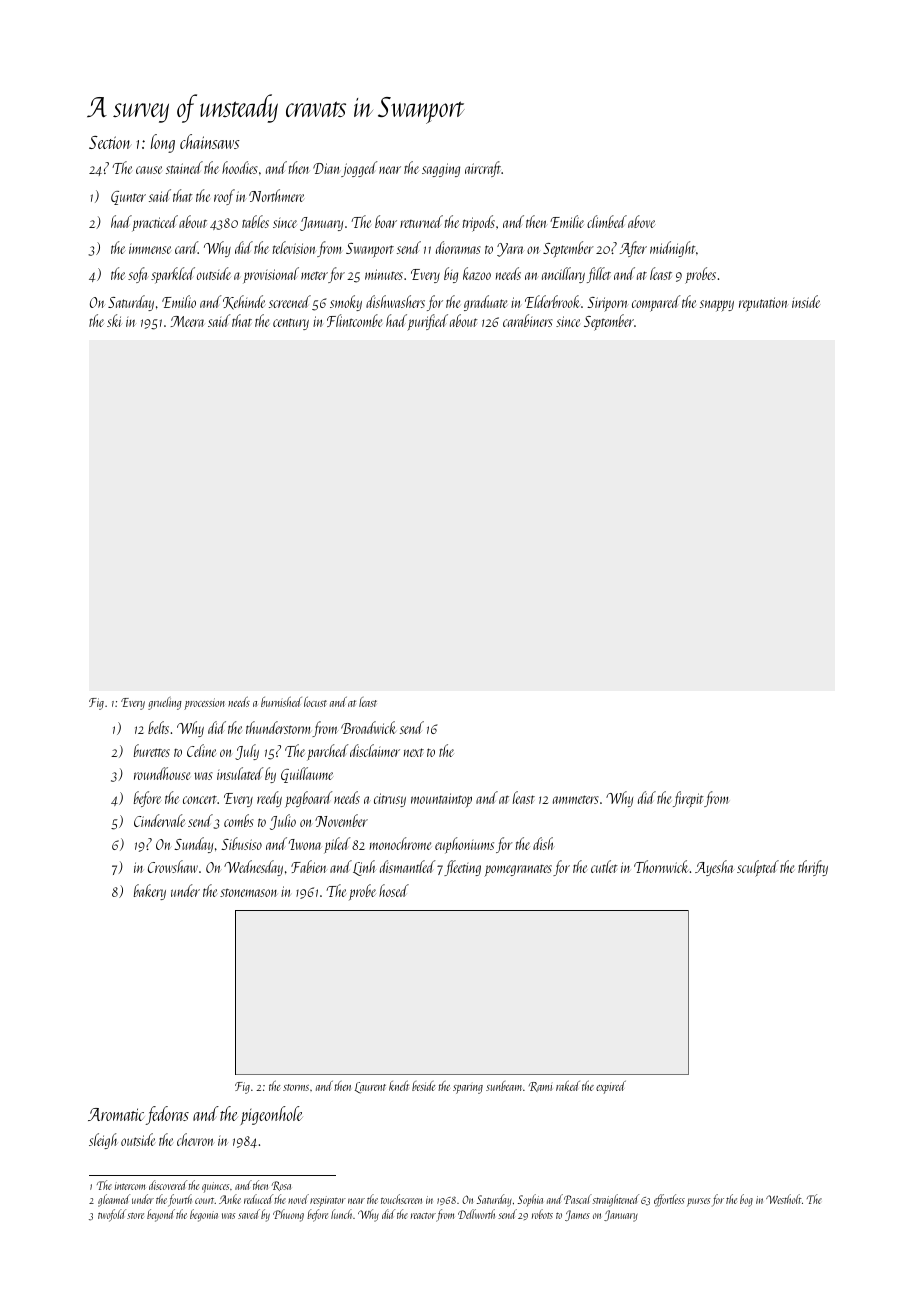 The width and height of the screenshot is (924, 1308). Describe the element at coordinates (763, 304) in the screenshot. I see `reputation` at that location.
